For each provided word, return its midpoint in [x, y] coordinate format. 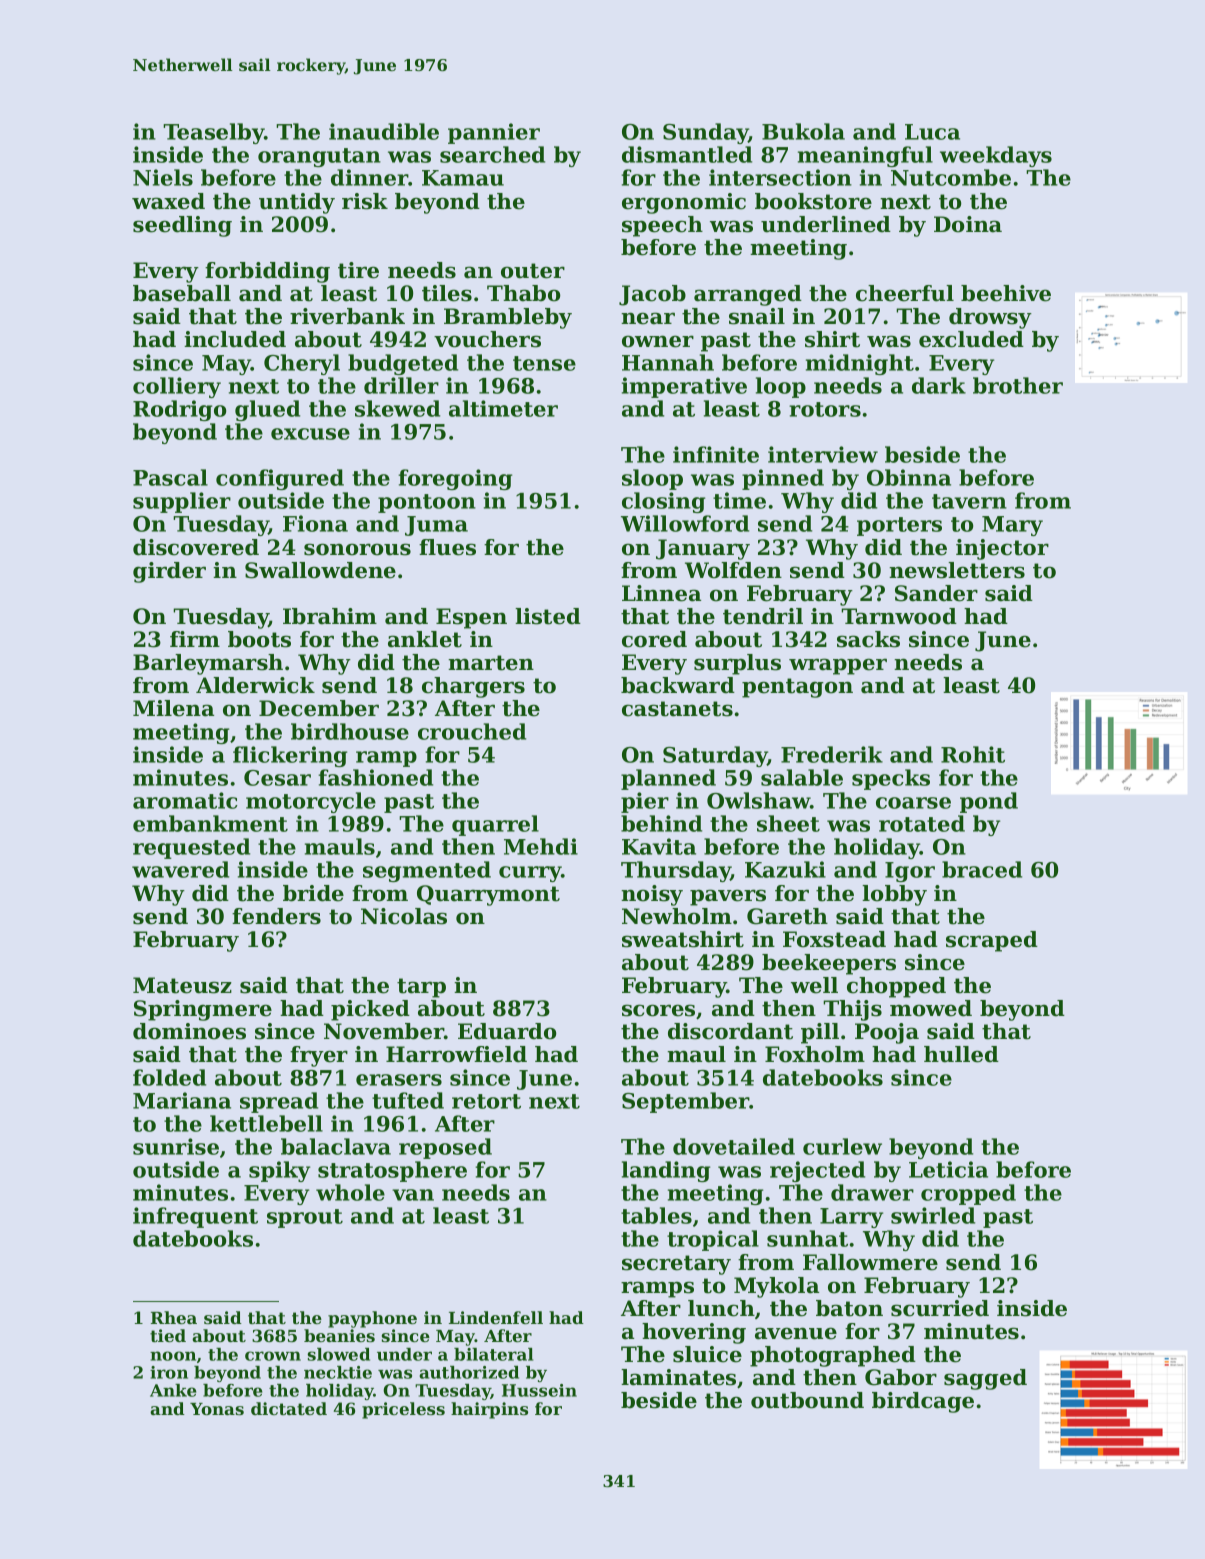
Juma [436, 526]
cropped [968, 1194]
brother [1018, 385]
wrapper [838, 666]
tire [358, 270]
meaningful [865, 156]
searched [492, 154]
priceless [403, 1410]
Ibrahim [330, 616]
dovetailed [734, 1146]
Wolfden [733, 570]
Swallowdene [320, 570]
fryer [319, 1056]
